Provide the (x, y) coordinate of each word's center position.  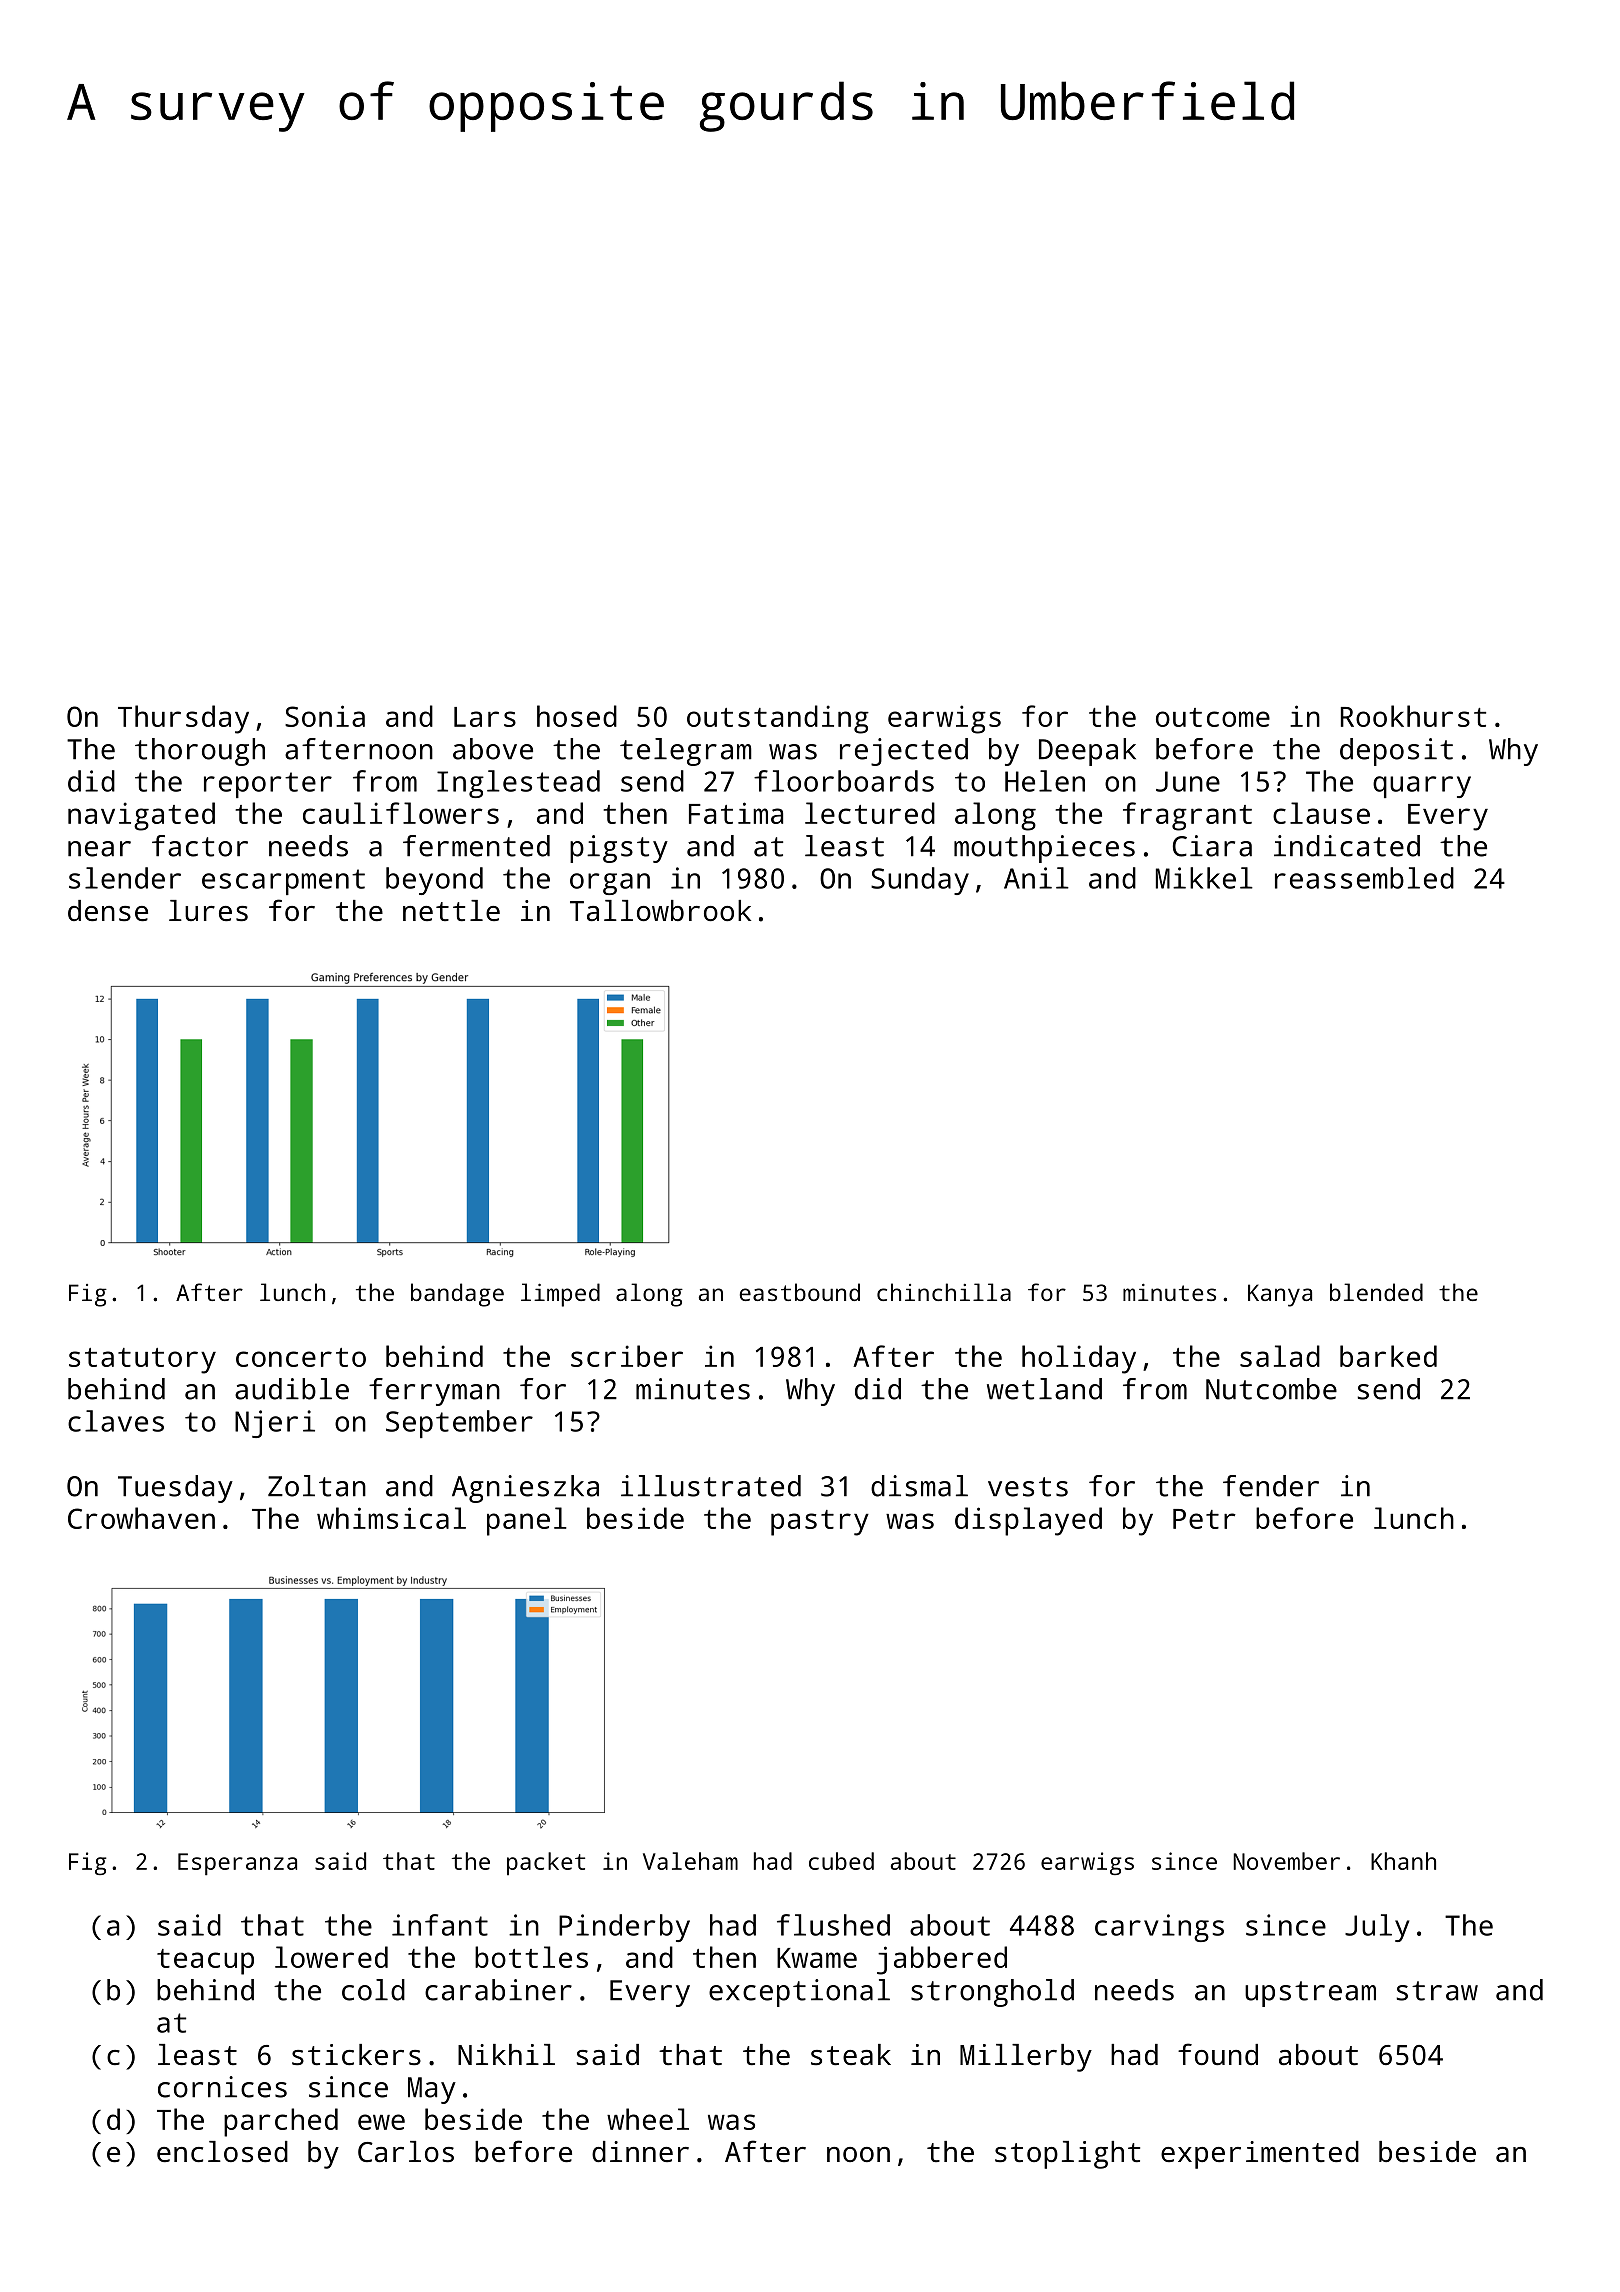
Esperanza (237, 1864)
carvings (1159, 1928)
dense (108, 911)
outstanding (778, 719)
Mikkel (1204, 878)
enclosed (222, 2151)
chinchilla (944, 1292)
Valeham (690, 1861)
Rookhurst (1413, 716)
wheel (648, 2119)
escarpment (283, 882)
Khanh (1403, 1861)
